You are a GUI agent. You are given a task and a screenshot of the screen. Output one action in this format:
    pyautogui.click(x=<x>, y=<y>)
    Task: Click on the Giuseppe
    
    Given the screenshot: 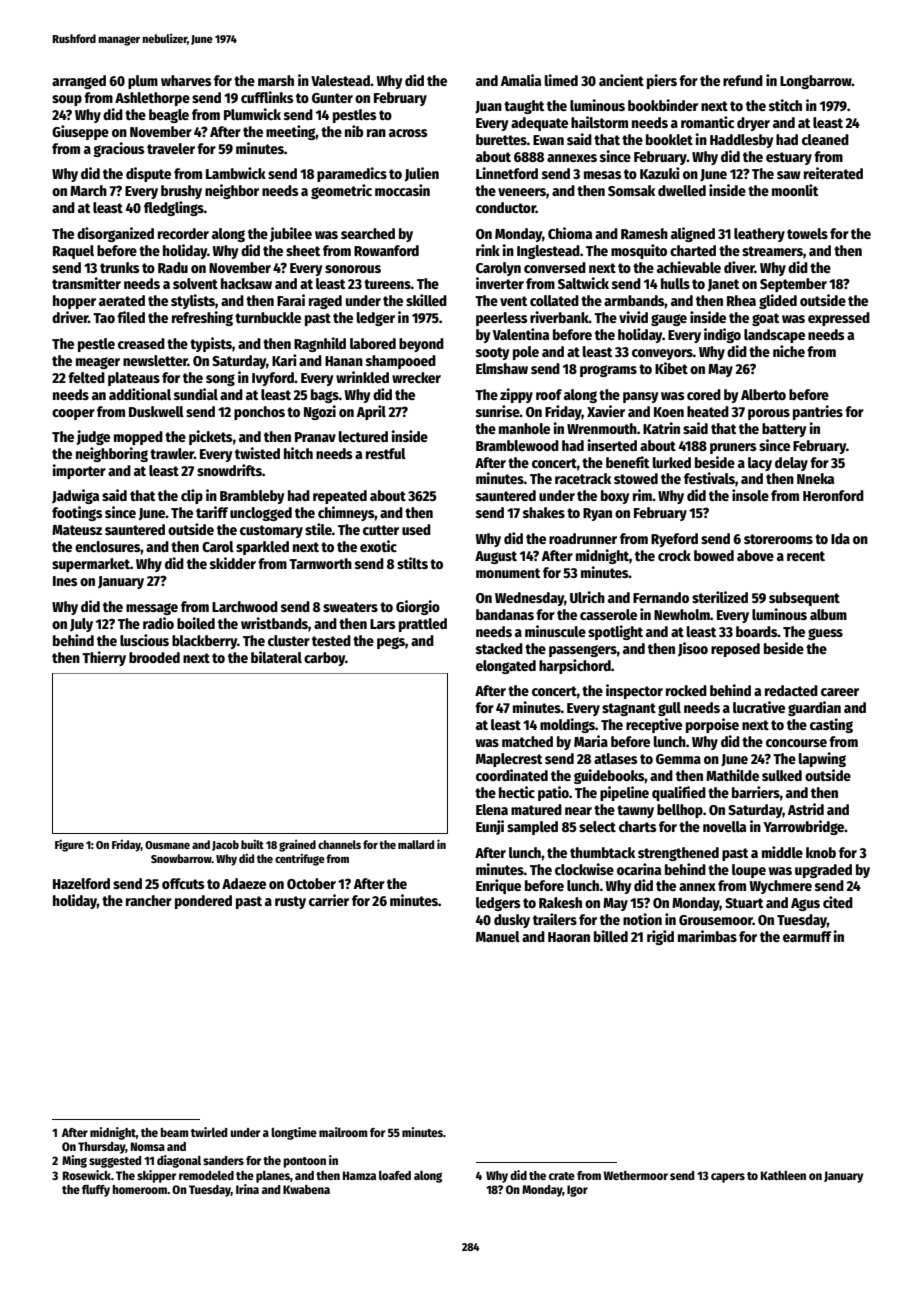 What is the action you would take?
    pyautogui.click(x=80, y=132)
